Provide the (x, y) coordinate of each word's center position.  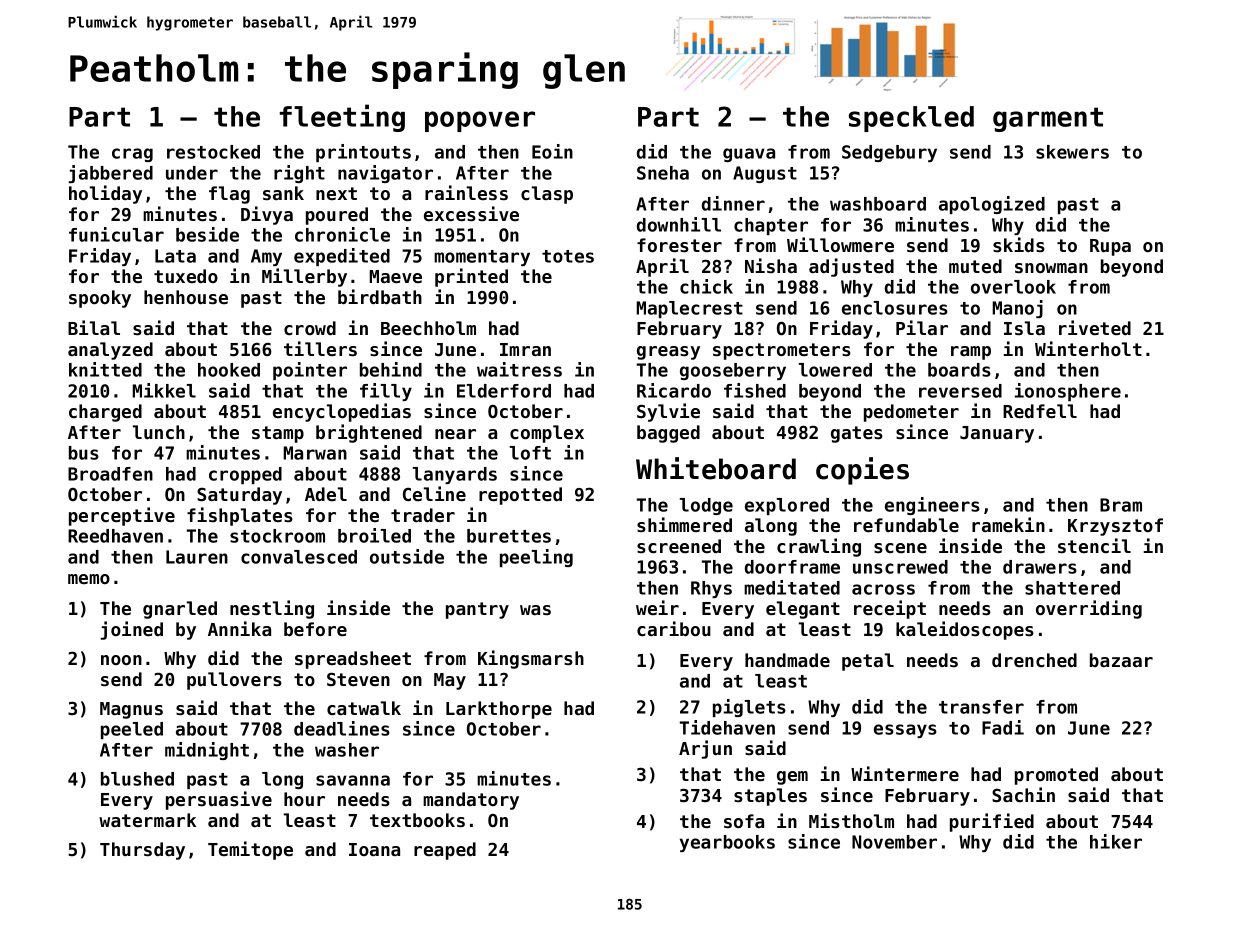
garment (1048, 119)
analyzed (110, 351)
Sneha (663, 173)
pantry (477, 610)
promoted (1056, 776)
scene (900, 548)
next (336, 193)
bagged (668, 434)
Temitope (250, 850)
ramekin (1008, 524)
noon (121, 660)
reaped (445, 851)
